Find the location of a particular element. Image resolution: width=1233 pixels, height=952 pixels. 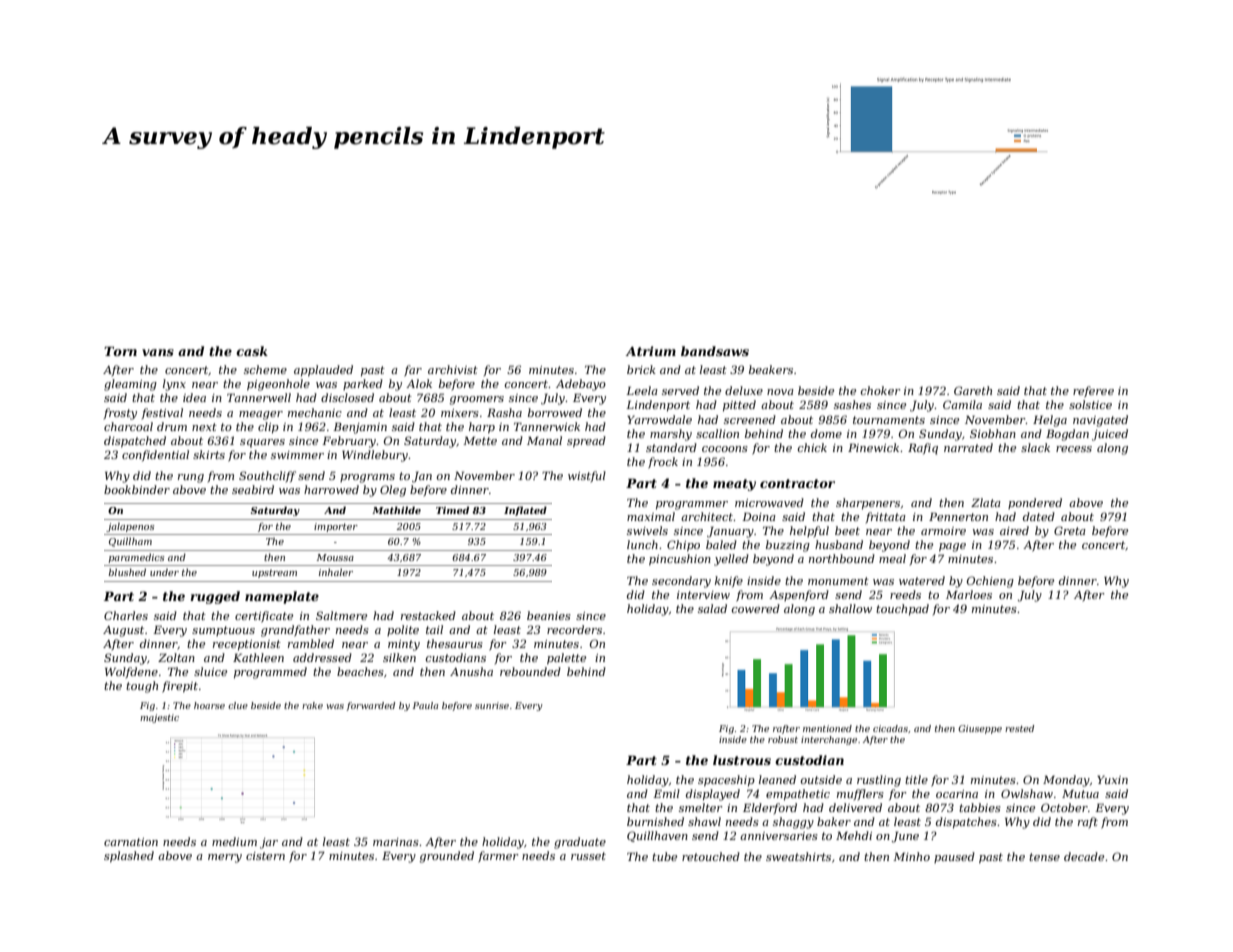

meager is located at coordinates (261, 415).
